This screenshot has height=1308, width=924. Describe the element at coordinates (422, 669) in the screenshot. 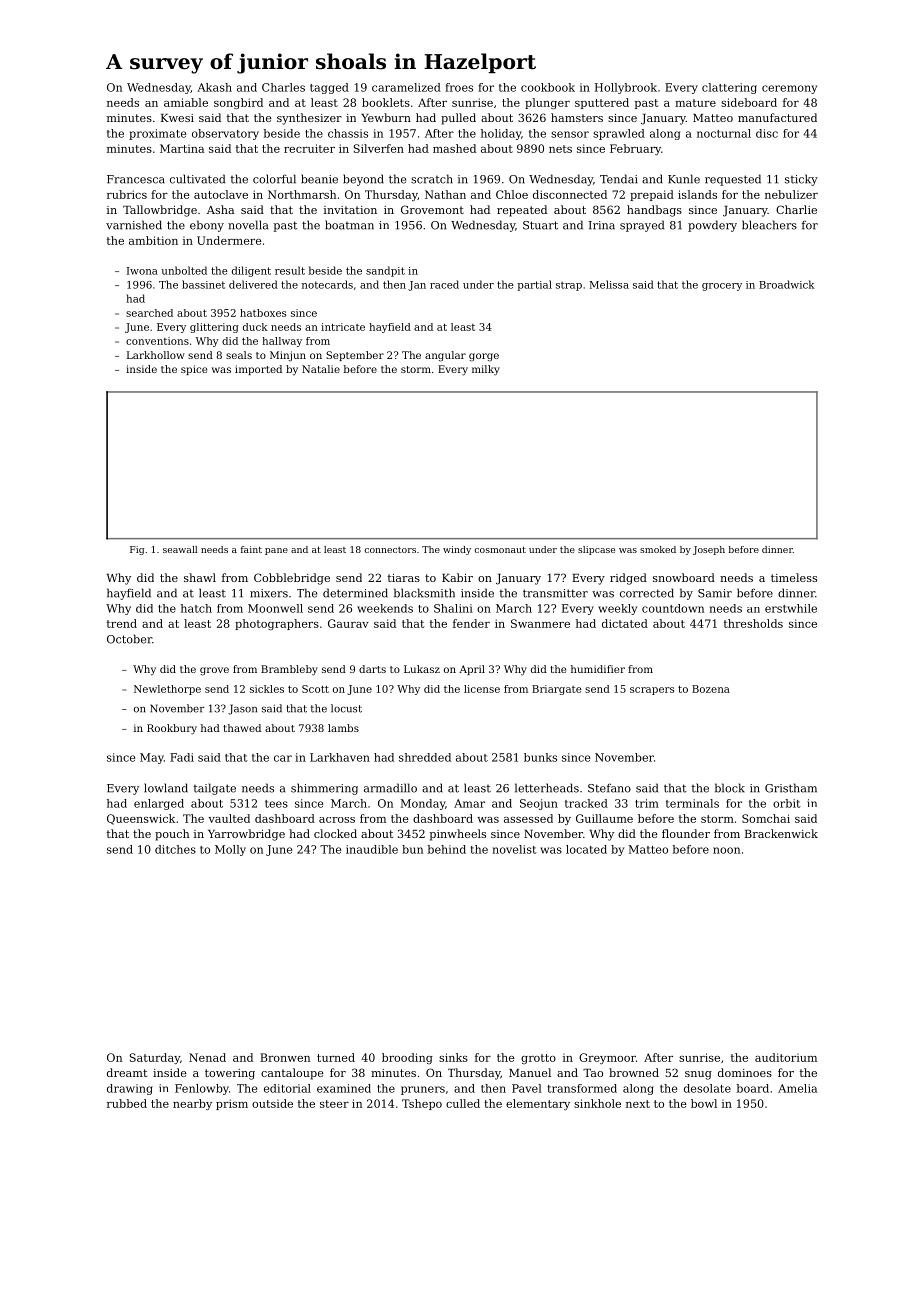

I see `Lukasz` at that location.
